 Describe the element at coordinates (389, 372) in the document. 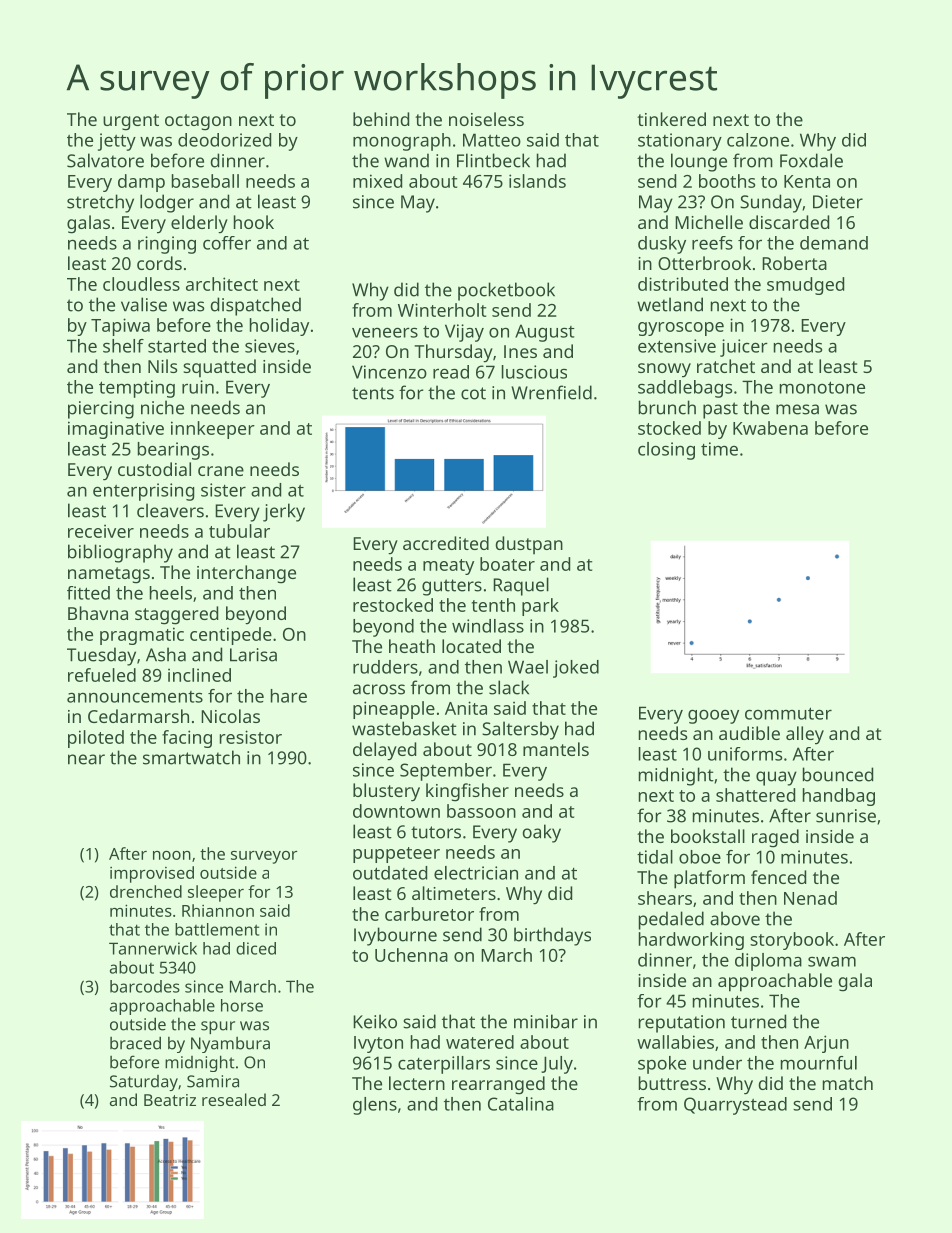

I see `Vincenzo` at that location.
